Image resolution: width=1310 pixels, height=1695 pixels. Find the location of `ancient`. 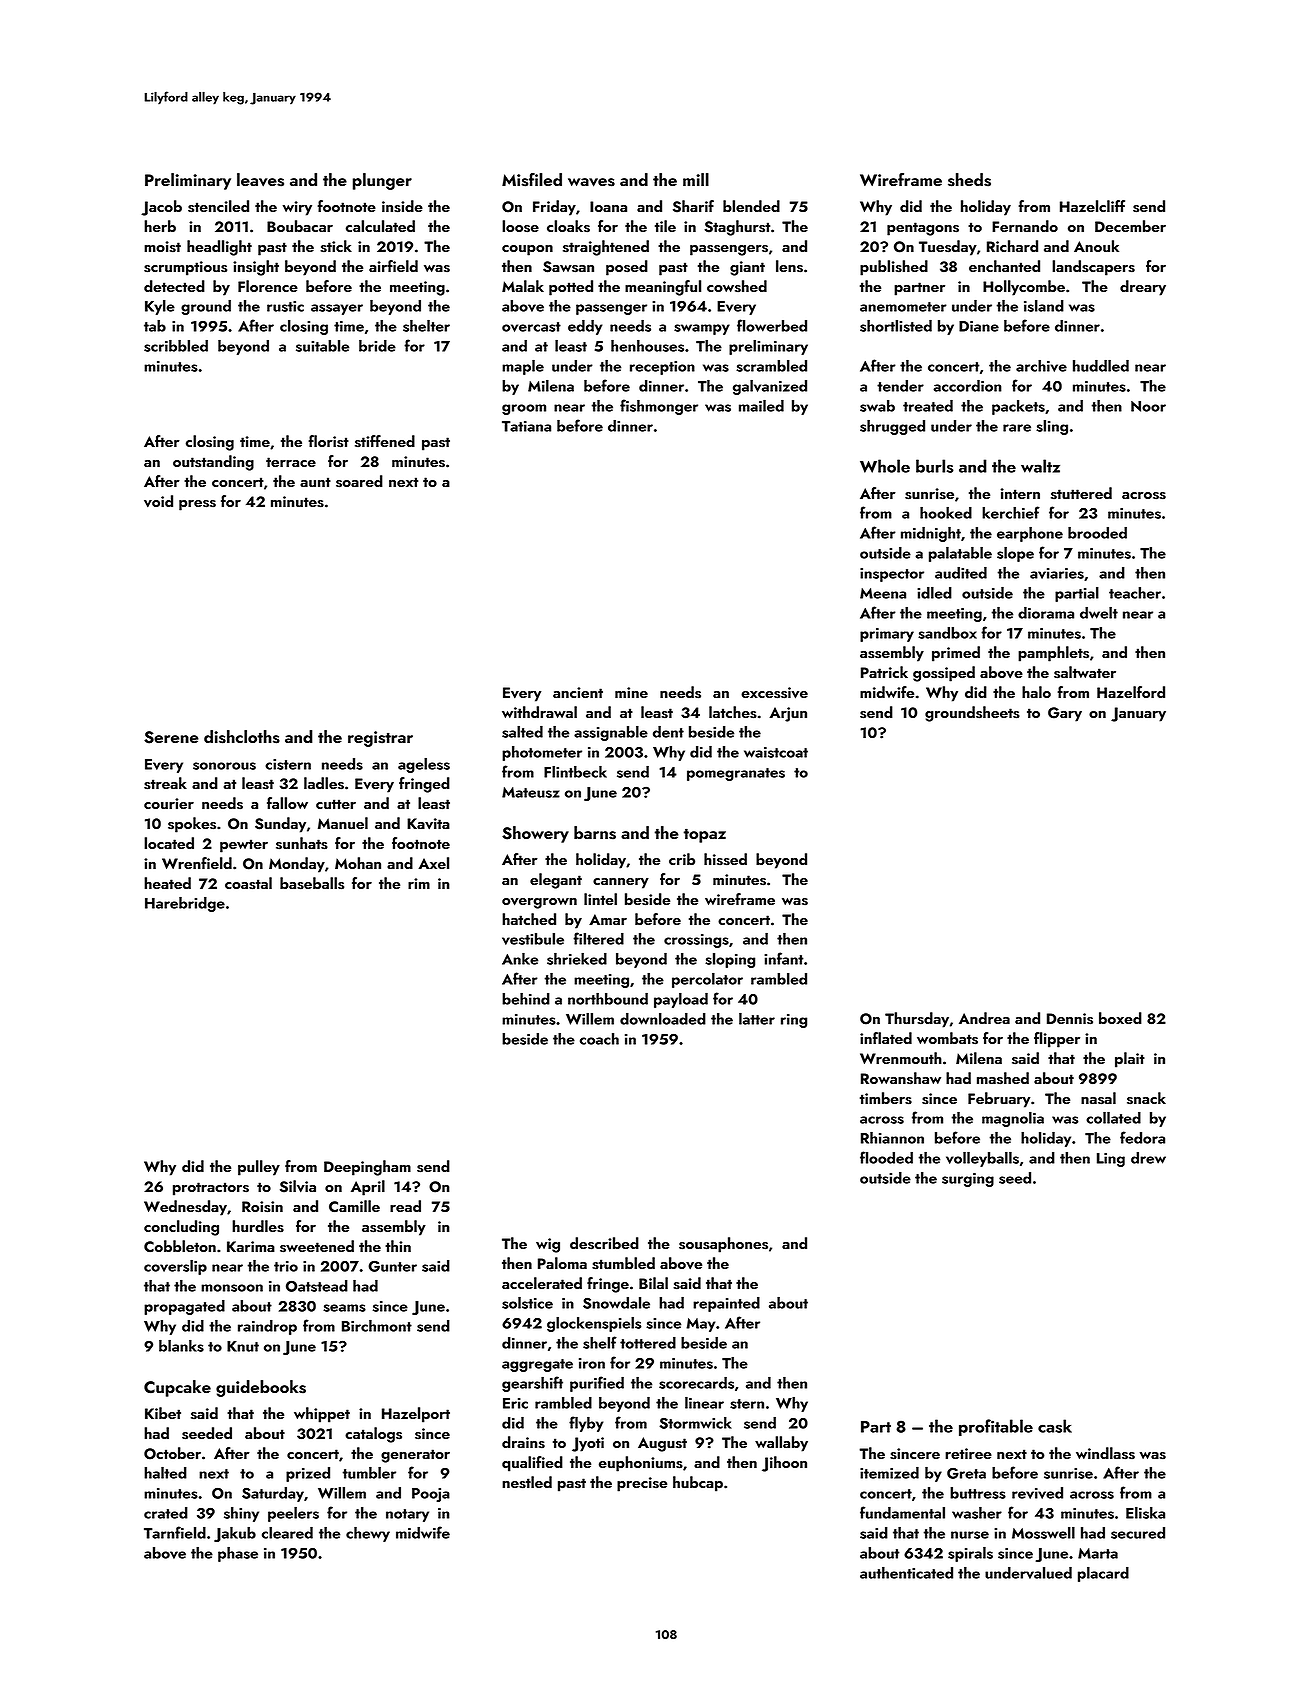

ancient is located at coordinates (578, 692).
